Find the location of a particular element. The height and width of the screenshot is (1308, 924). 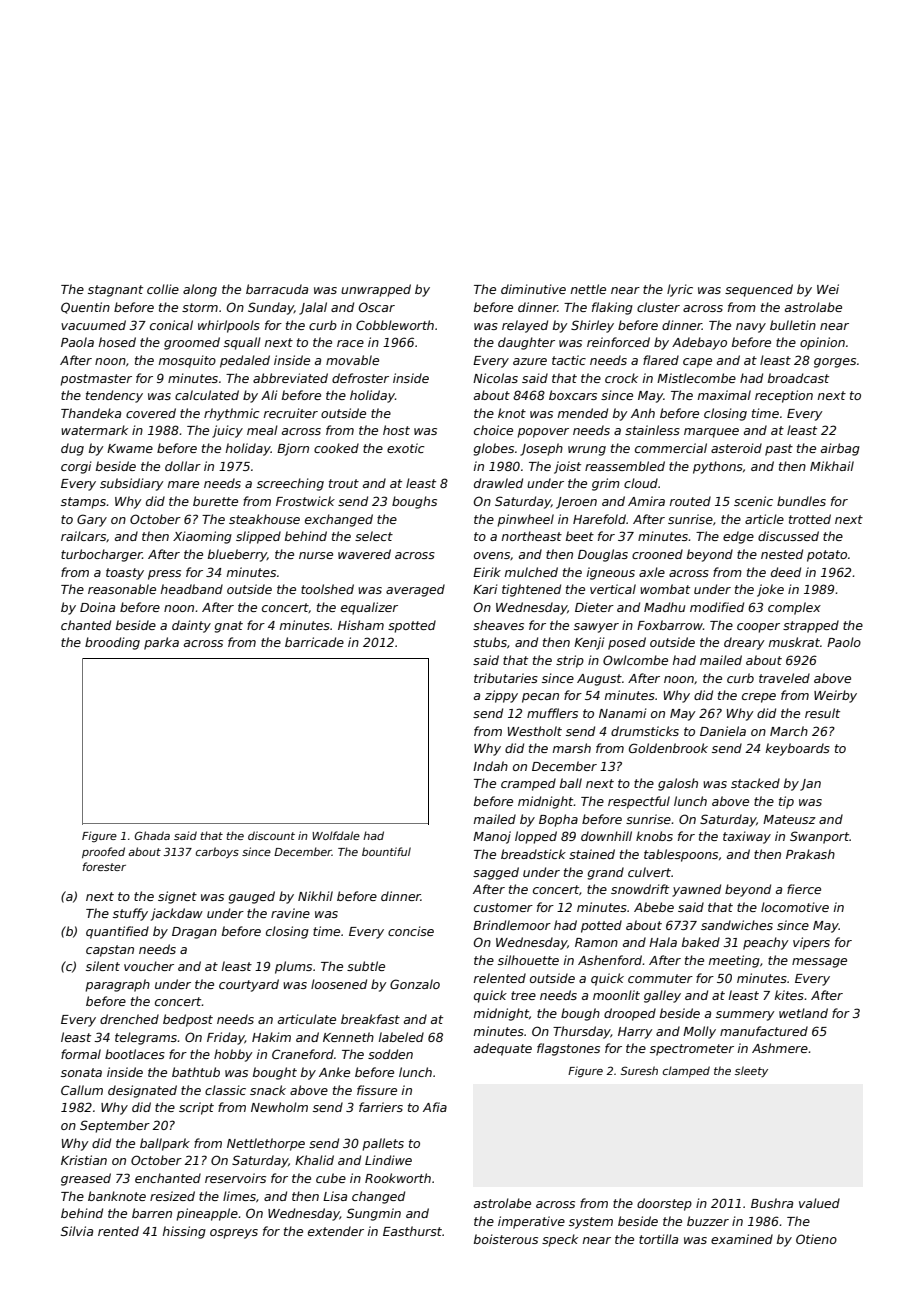

sequenced is located at coordinates (759, 290).
